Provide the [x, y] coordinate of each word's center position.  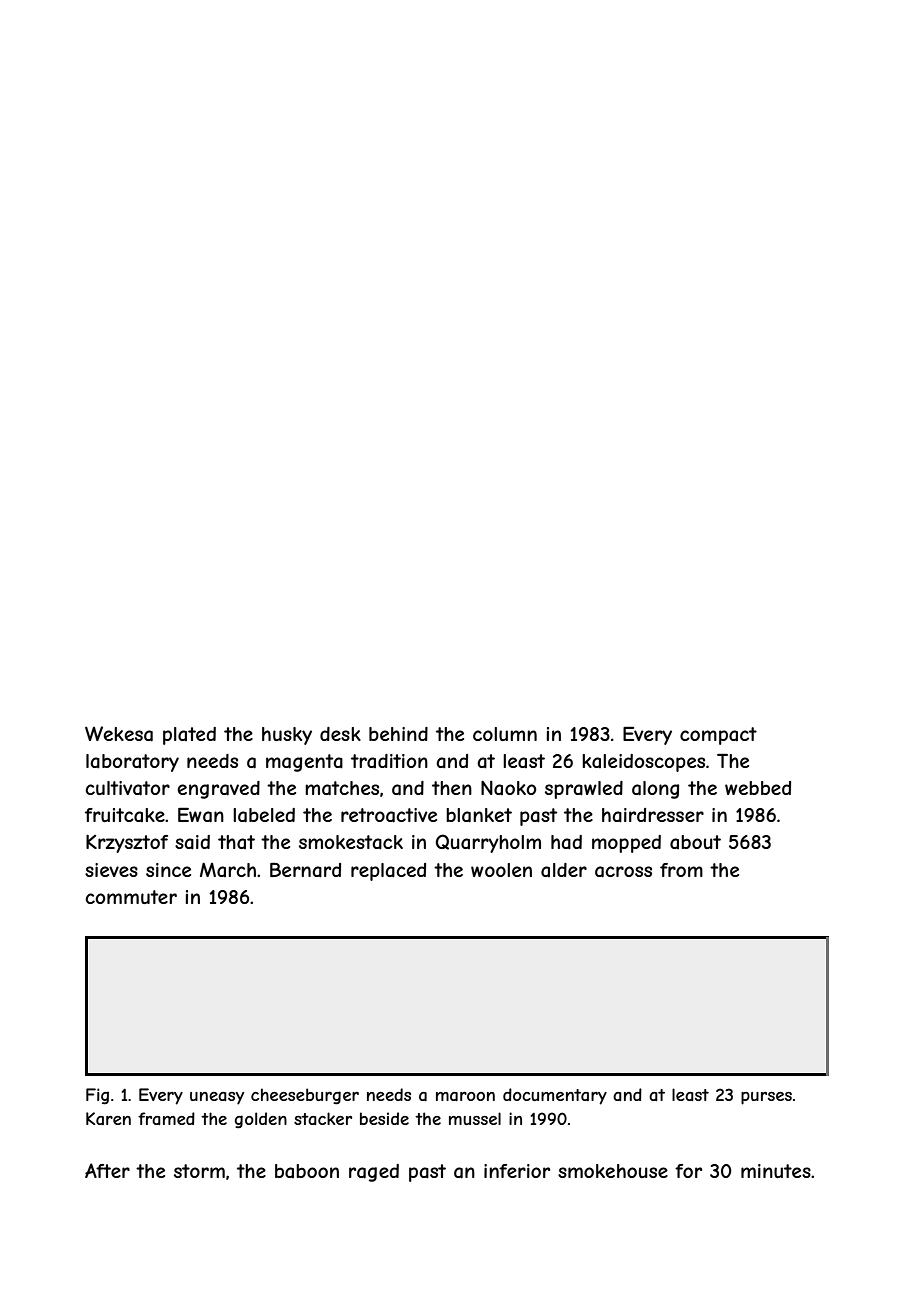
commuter [131, 897]
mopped [626, 844]
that [236, 842]
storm [199, 1171]
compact [718, 736]
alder [564, 870]
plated [189, 736]
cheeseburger [305, 1096]
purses [766, 1098]
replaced [388, 872]
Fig [97, 1096]
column [505, 734]
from [681, 870]
